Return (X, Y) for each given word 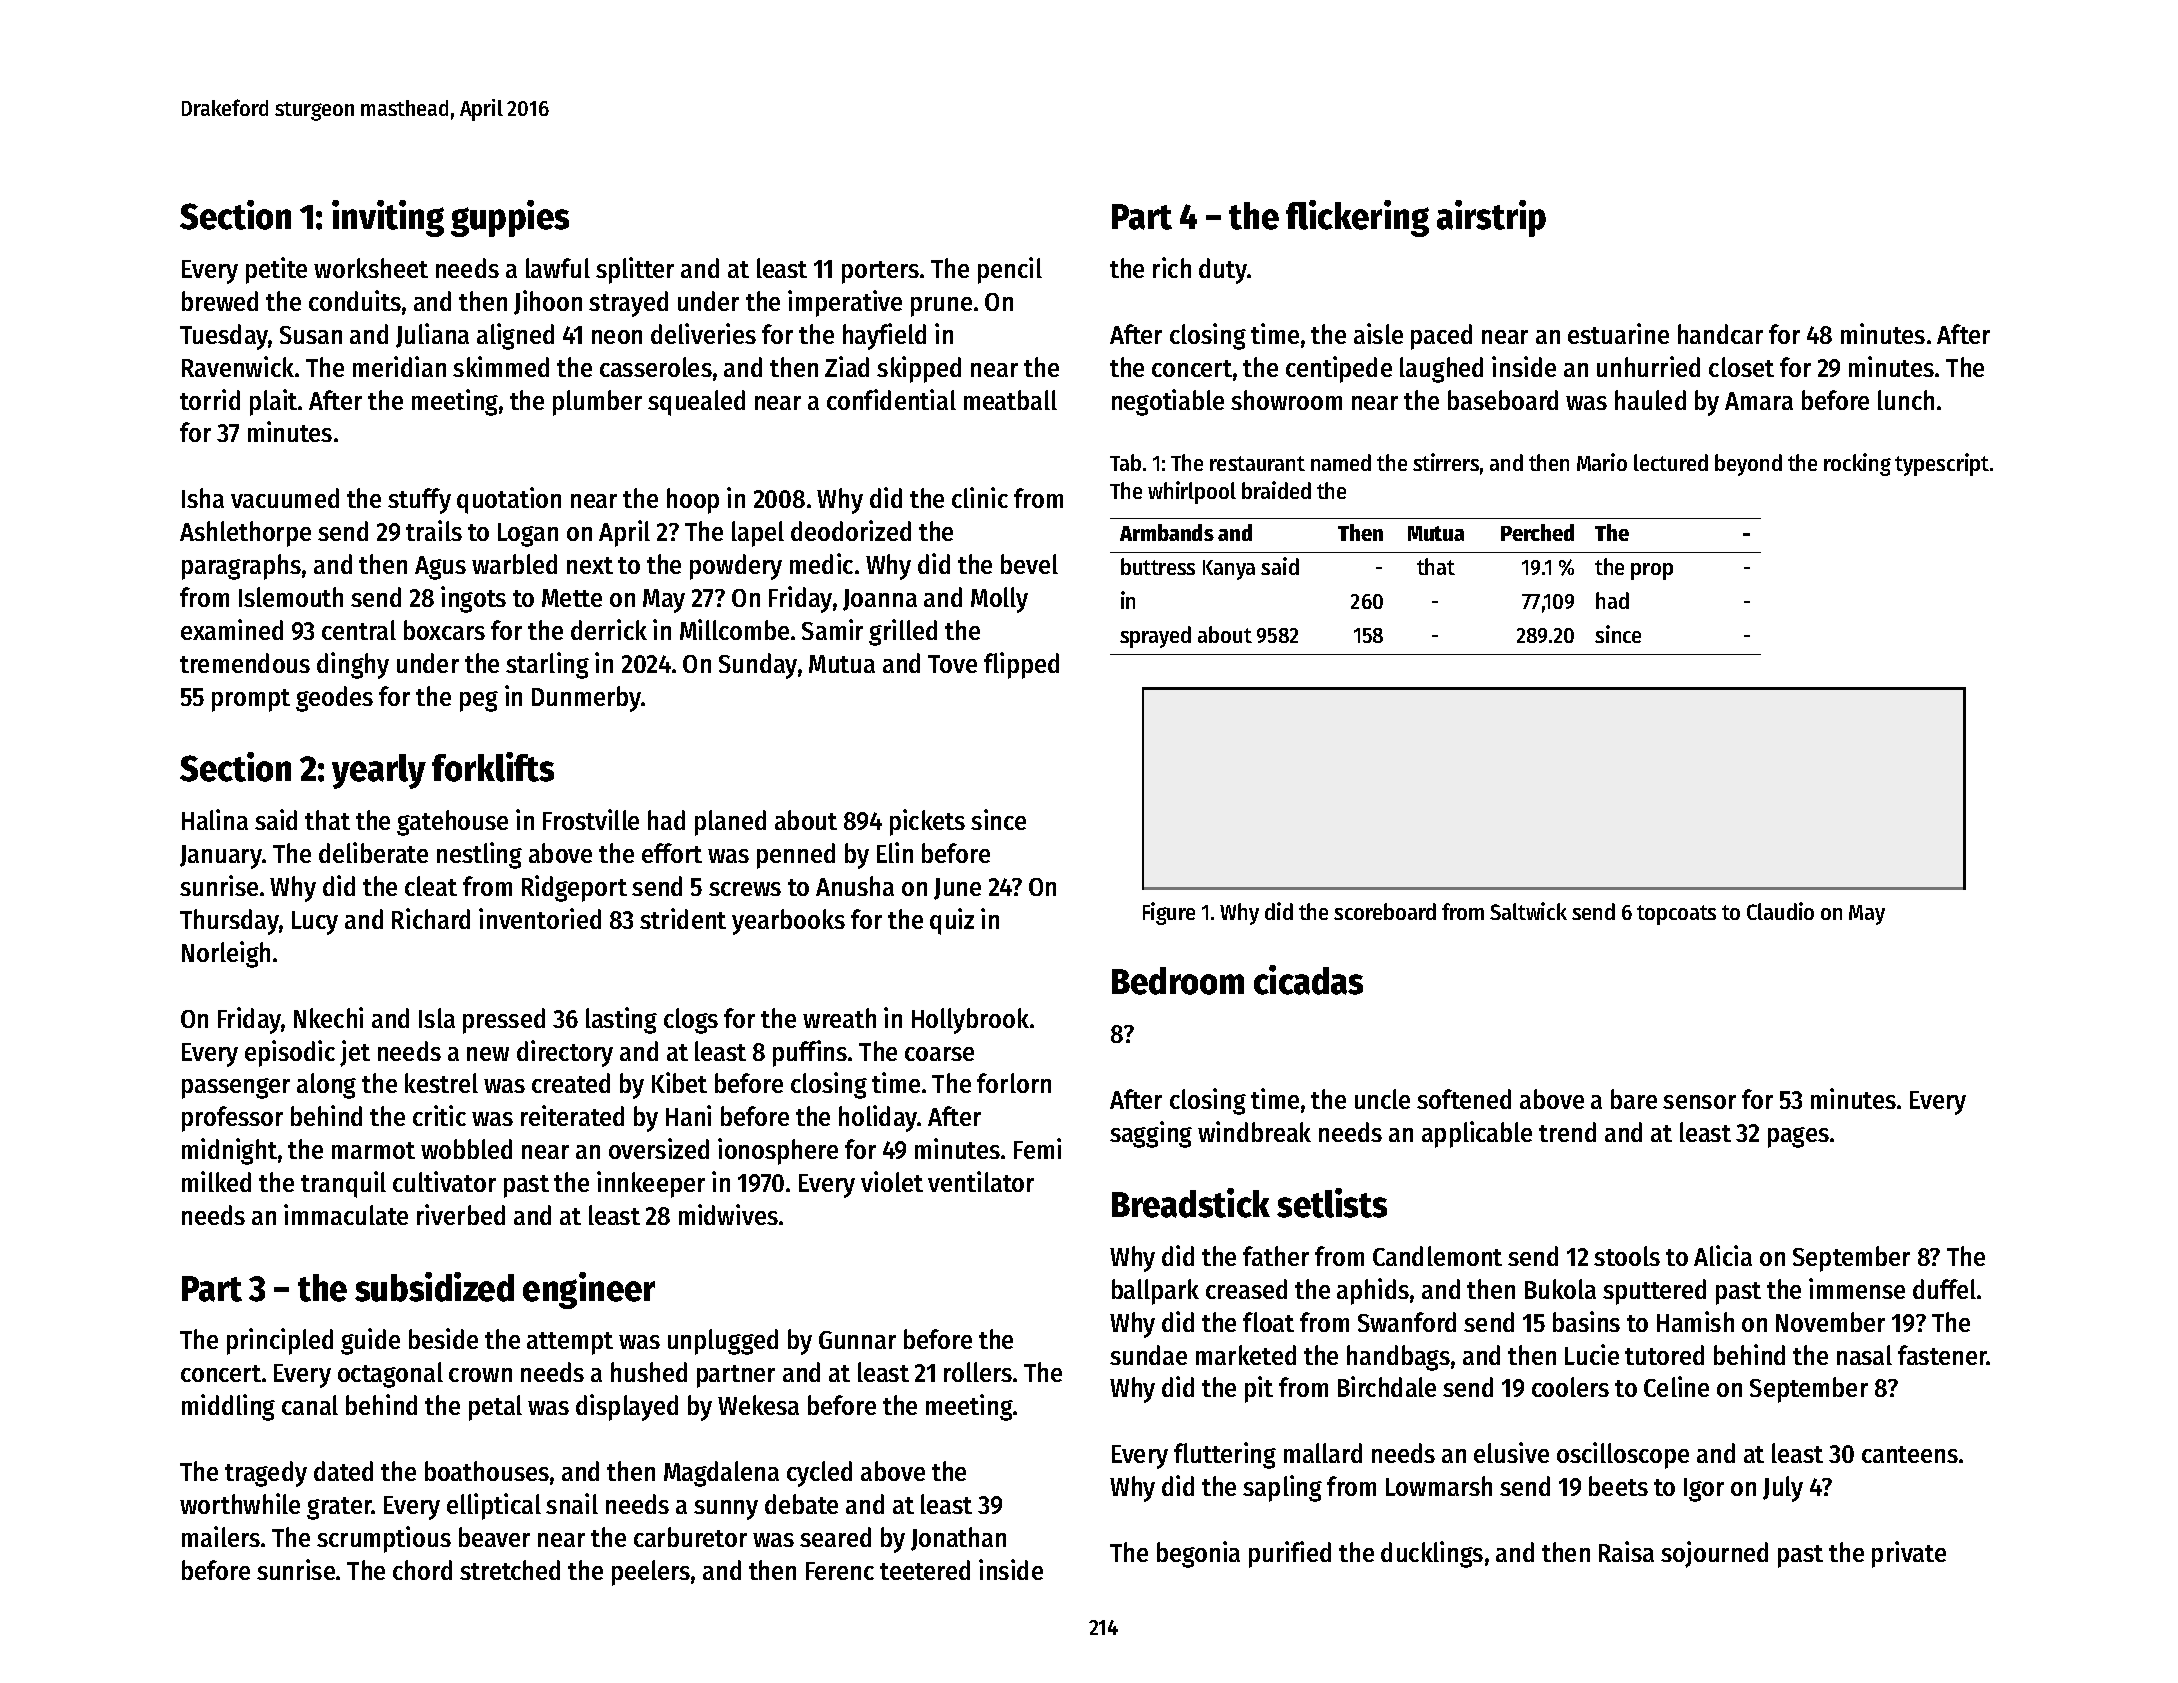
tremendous (245, 663)
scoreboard (1385, 911)
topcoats (1676, 915)
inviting (388, 218)
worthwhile (240, 1503)
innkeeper (651, 1184)
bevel (1029, 564)
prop (1652, 571)
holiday (878, 1118)
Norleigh (226, 954)
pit (1259, 1389)
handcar (1720, 334)
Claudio (1780, 911)
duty (1223, 271)
